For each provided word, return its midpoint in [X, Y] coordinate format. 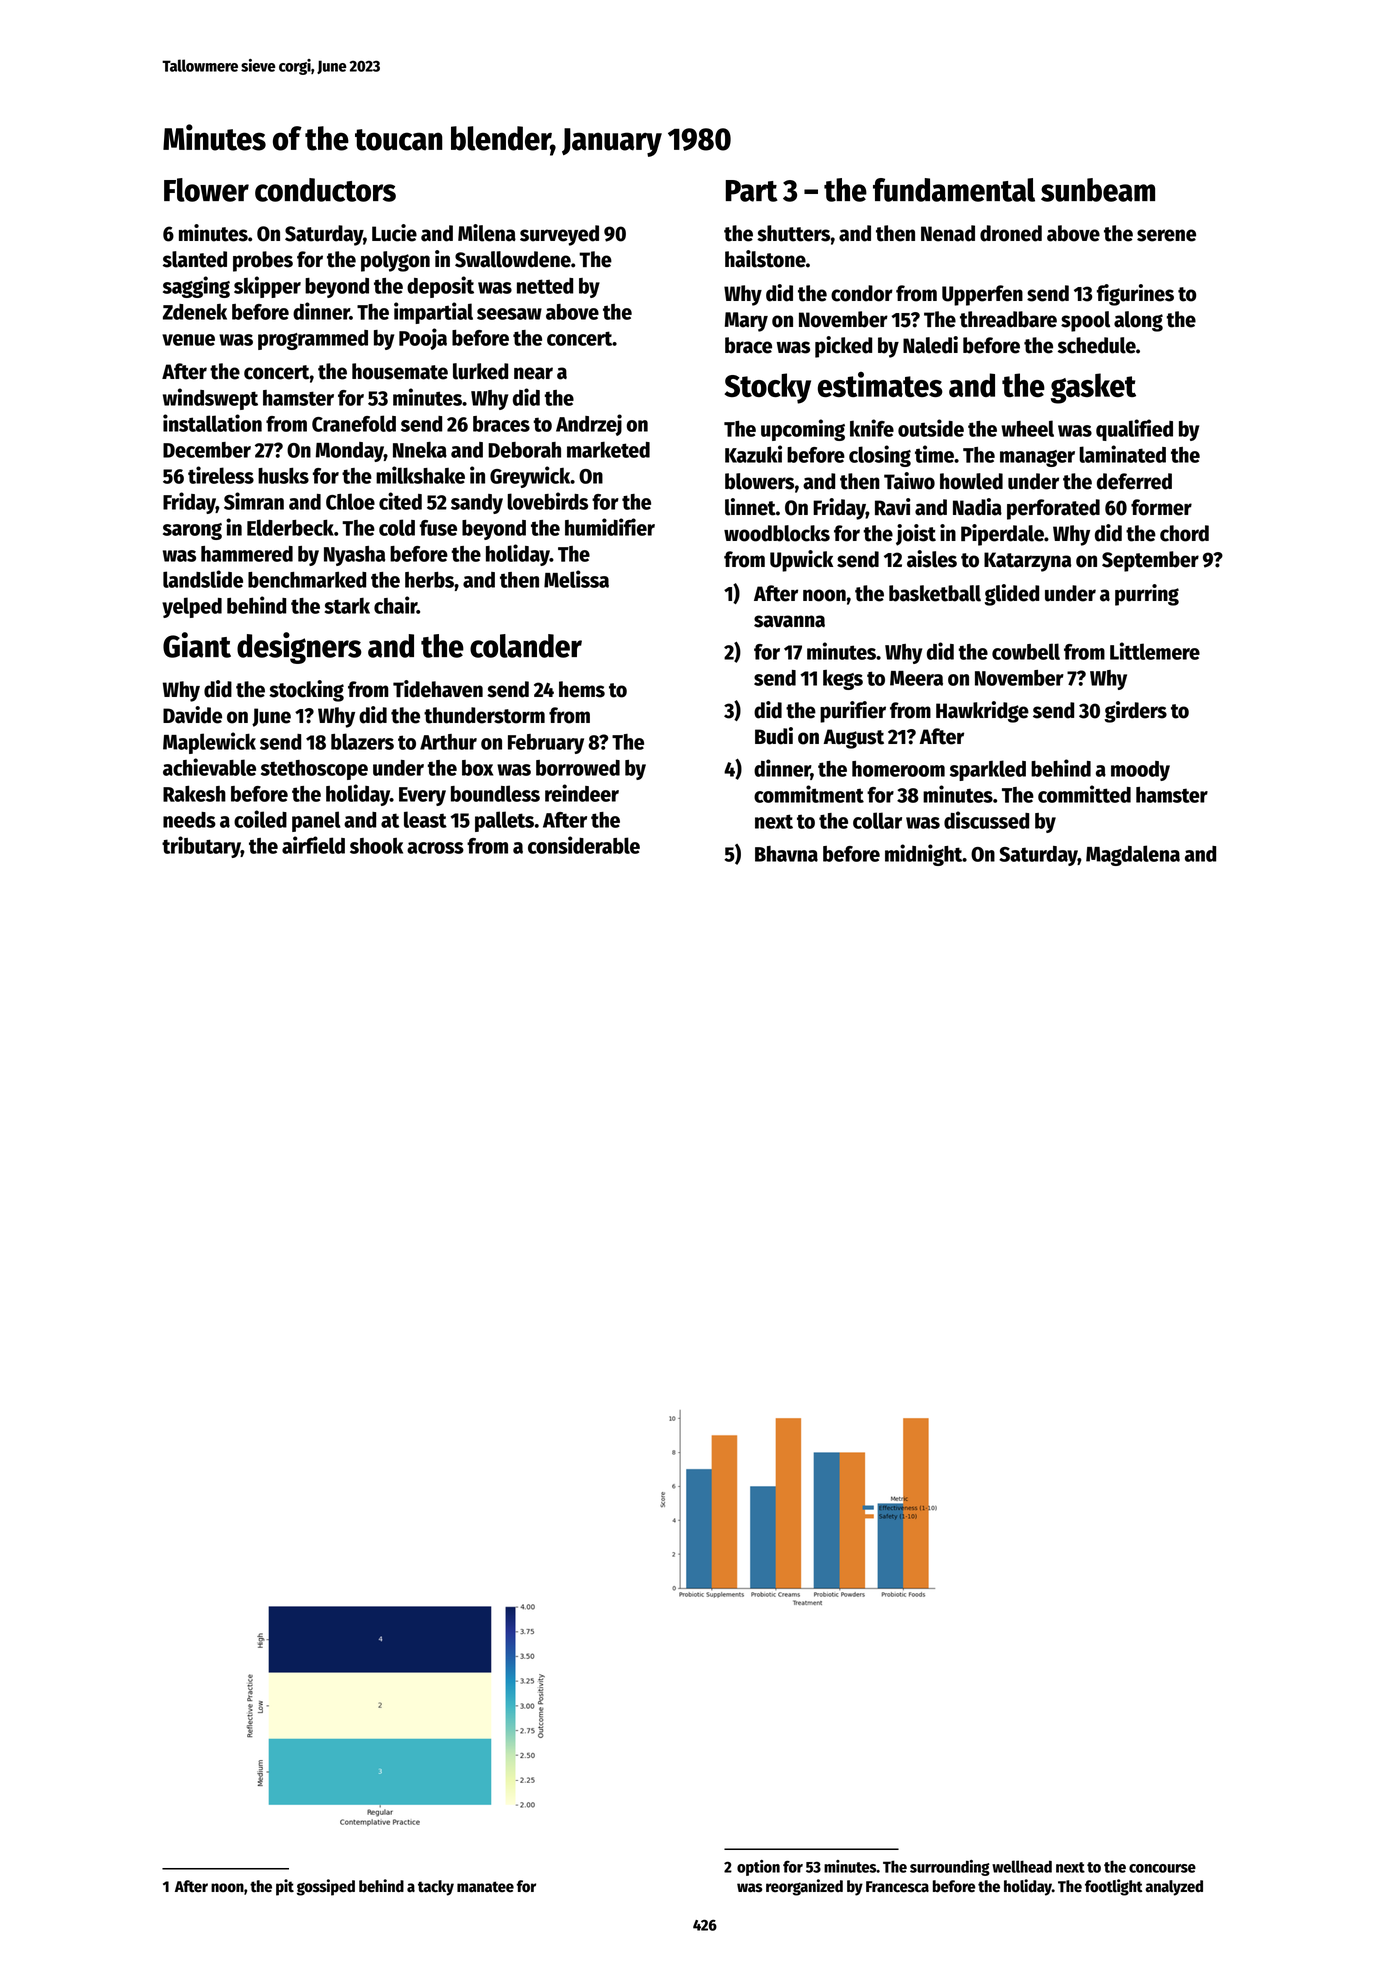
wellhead [1022, 1866]
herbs [429, 580]
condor [862, 293]
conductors [325, 190]
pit [285, 1887]
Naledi [930, 345]
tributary [201, 847]
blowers [759, 481]
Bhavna [786, 854]
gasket [1093, 388]
